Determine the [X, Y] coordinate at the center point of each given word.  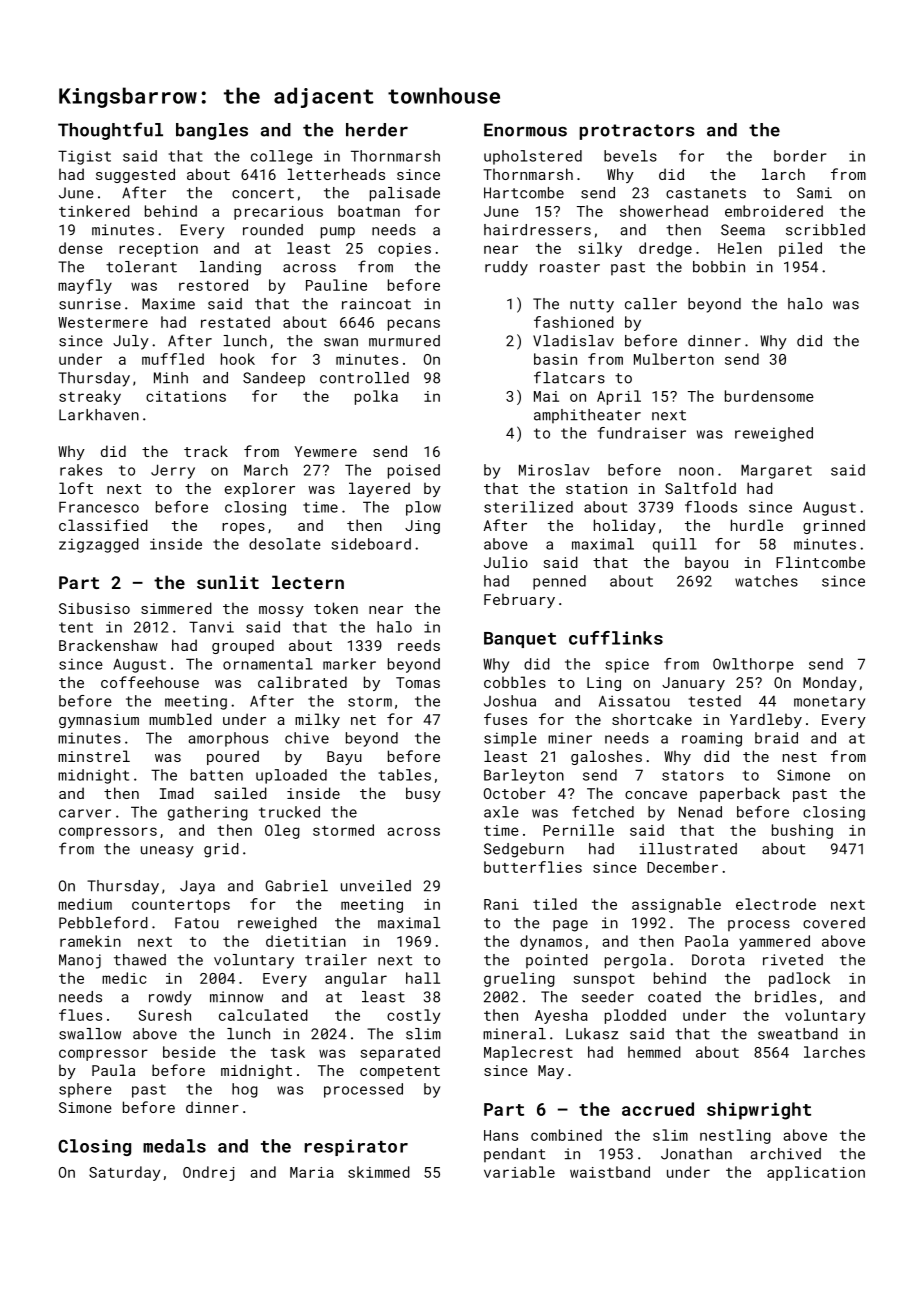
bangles [212, 131]
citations [186, 396]
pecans [414, 325]
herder [377, 130]
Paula [113, 1070]
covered [834, 923]
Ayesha [561, 1016]
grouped [243, 646]
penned [559, 582]
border [800, 156]
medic [124, 978]
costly [413, 1016]
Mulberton [674, 359]
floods [711, 507]
